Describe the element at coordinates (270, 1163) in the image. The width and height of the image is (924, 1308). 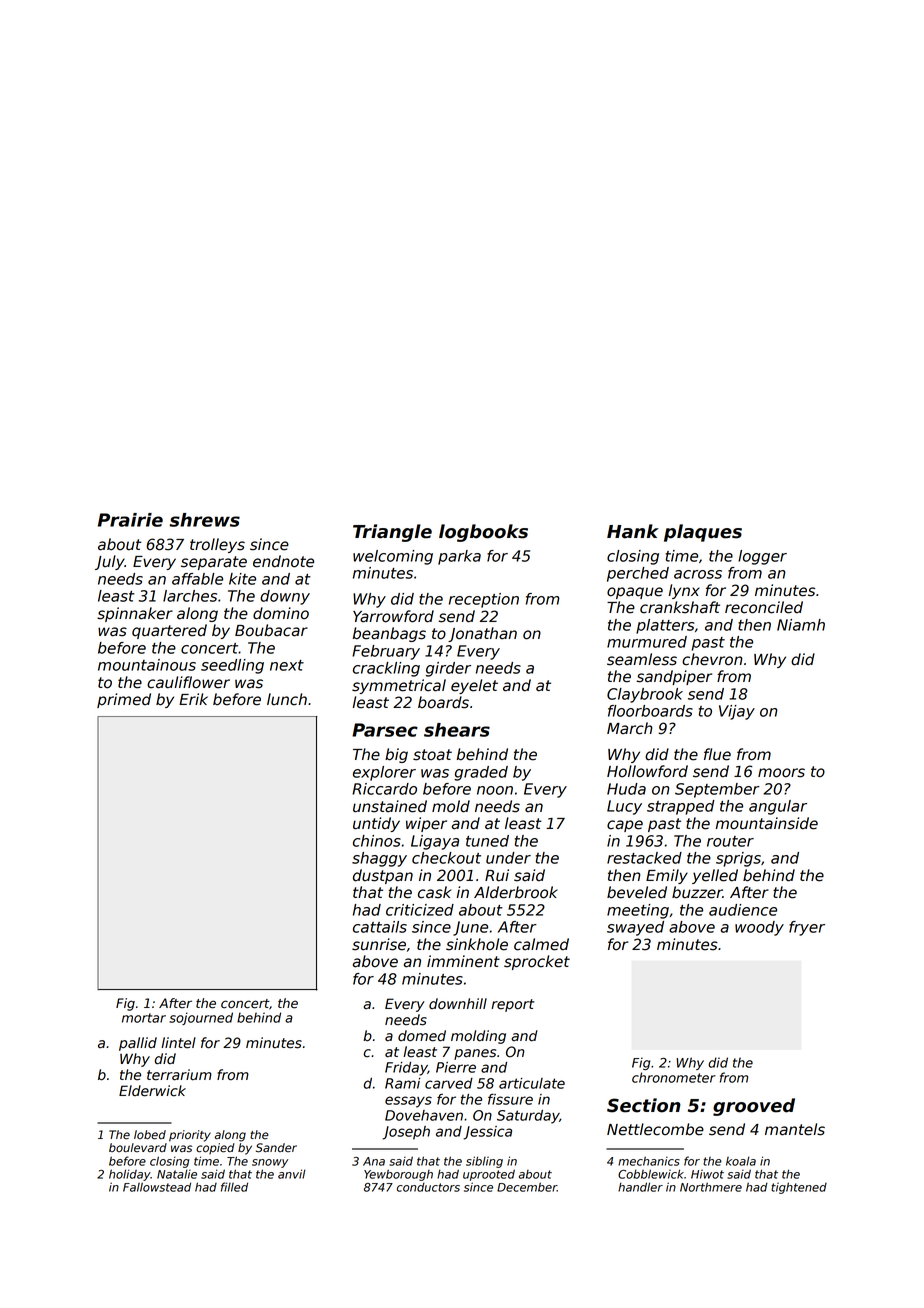
I see `snowy` at that location.
